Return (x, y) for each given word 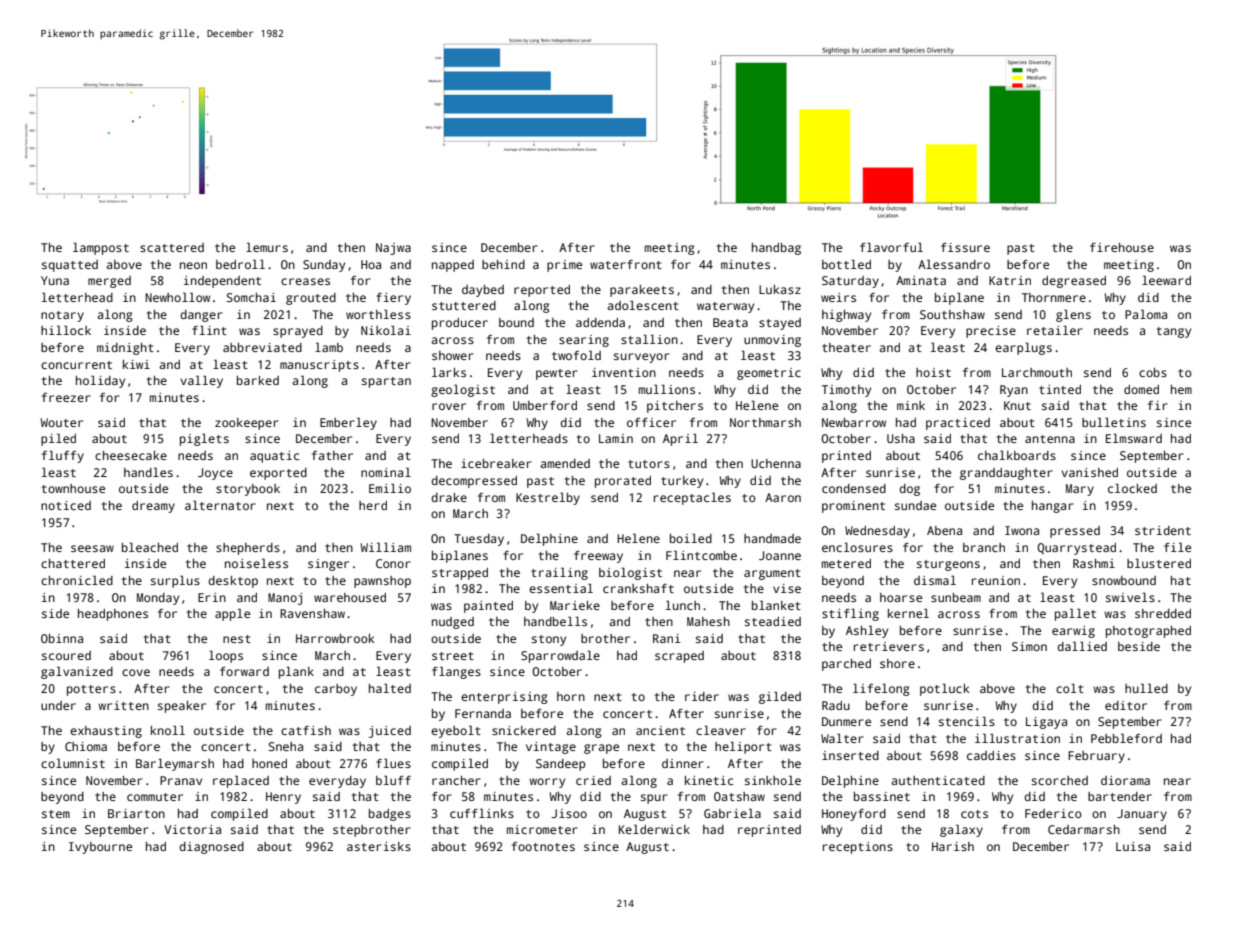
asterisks (379, 846)
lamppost (101, 248)
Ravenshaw (312, 613)
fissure (965, 247)
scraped (679, 657)
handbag (776, 249)
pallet (1075, 614)
